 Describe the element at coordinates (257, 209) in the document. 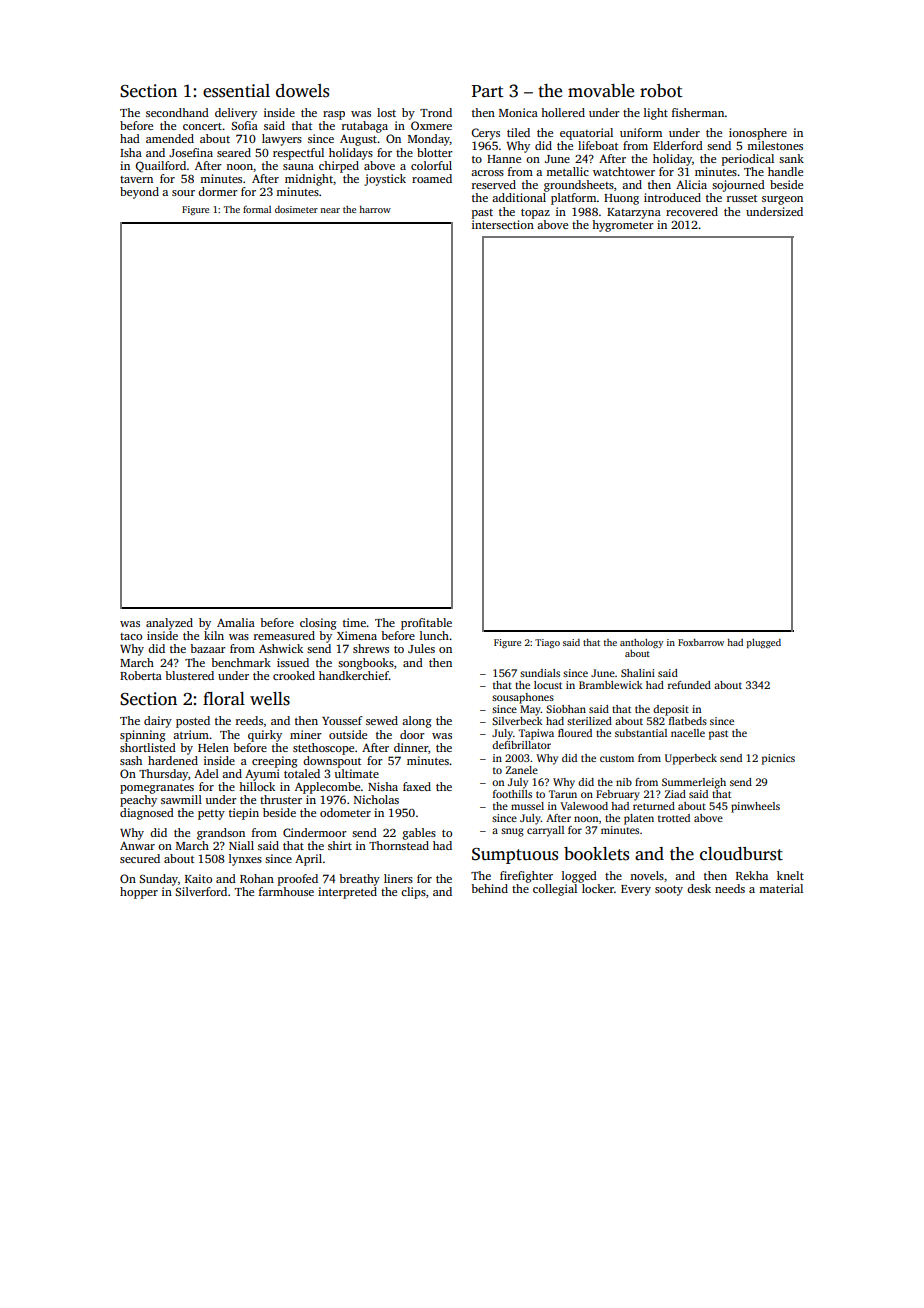

I see `formal` at that location.
